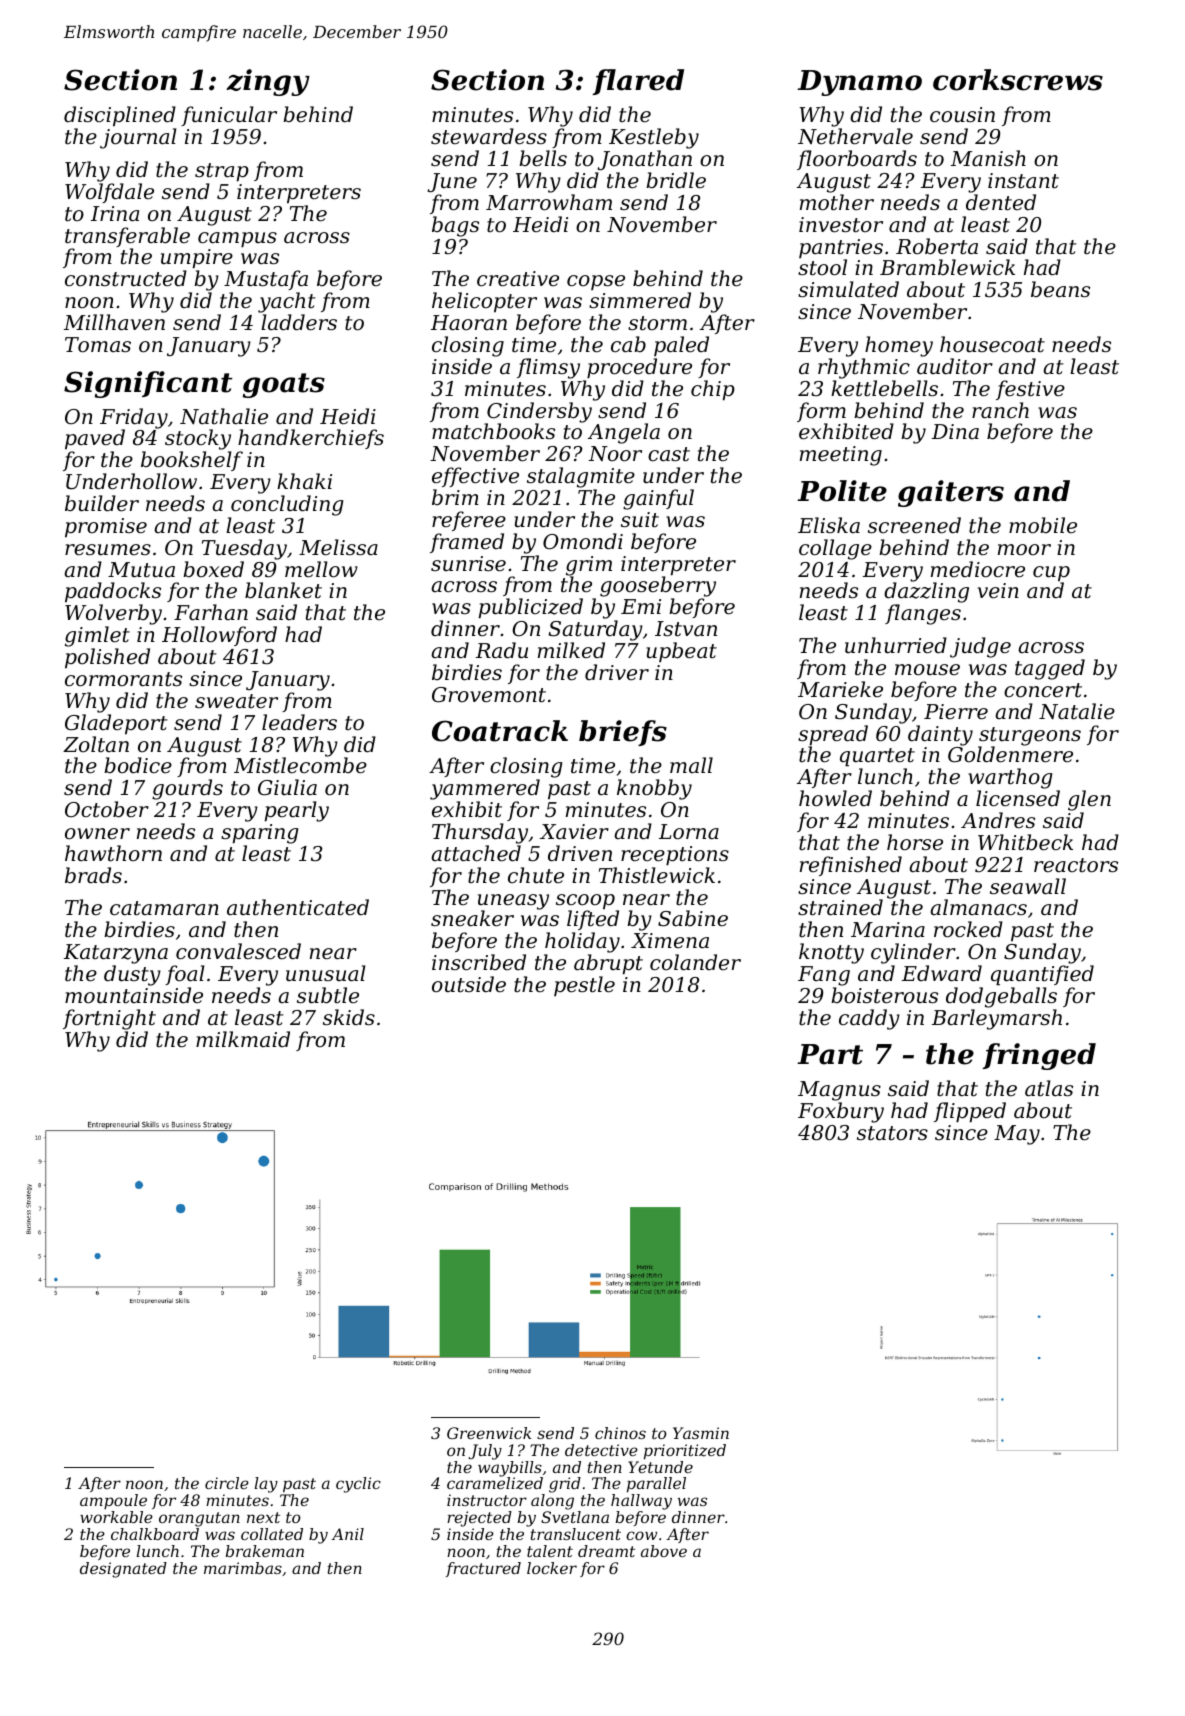 Image resolution: width=1185 pixels, height=1716 pixels. I want to click on catamaran, so click(164, 908).
